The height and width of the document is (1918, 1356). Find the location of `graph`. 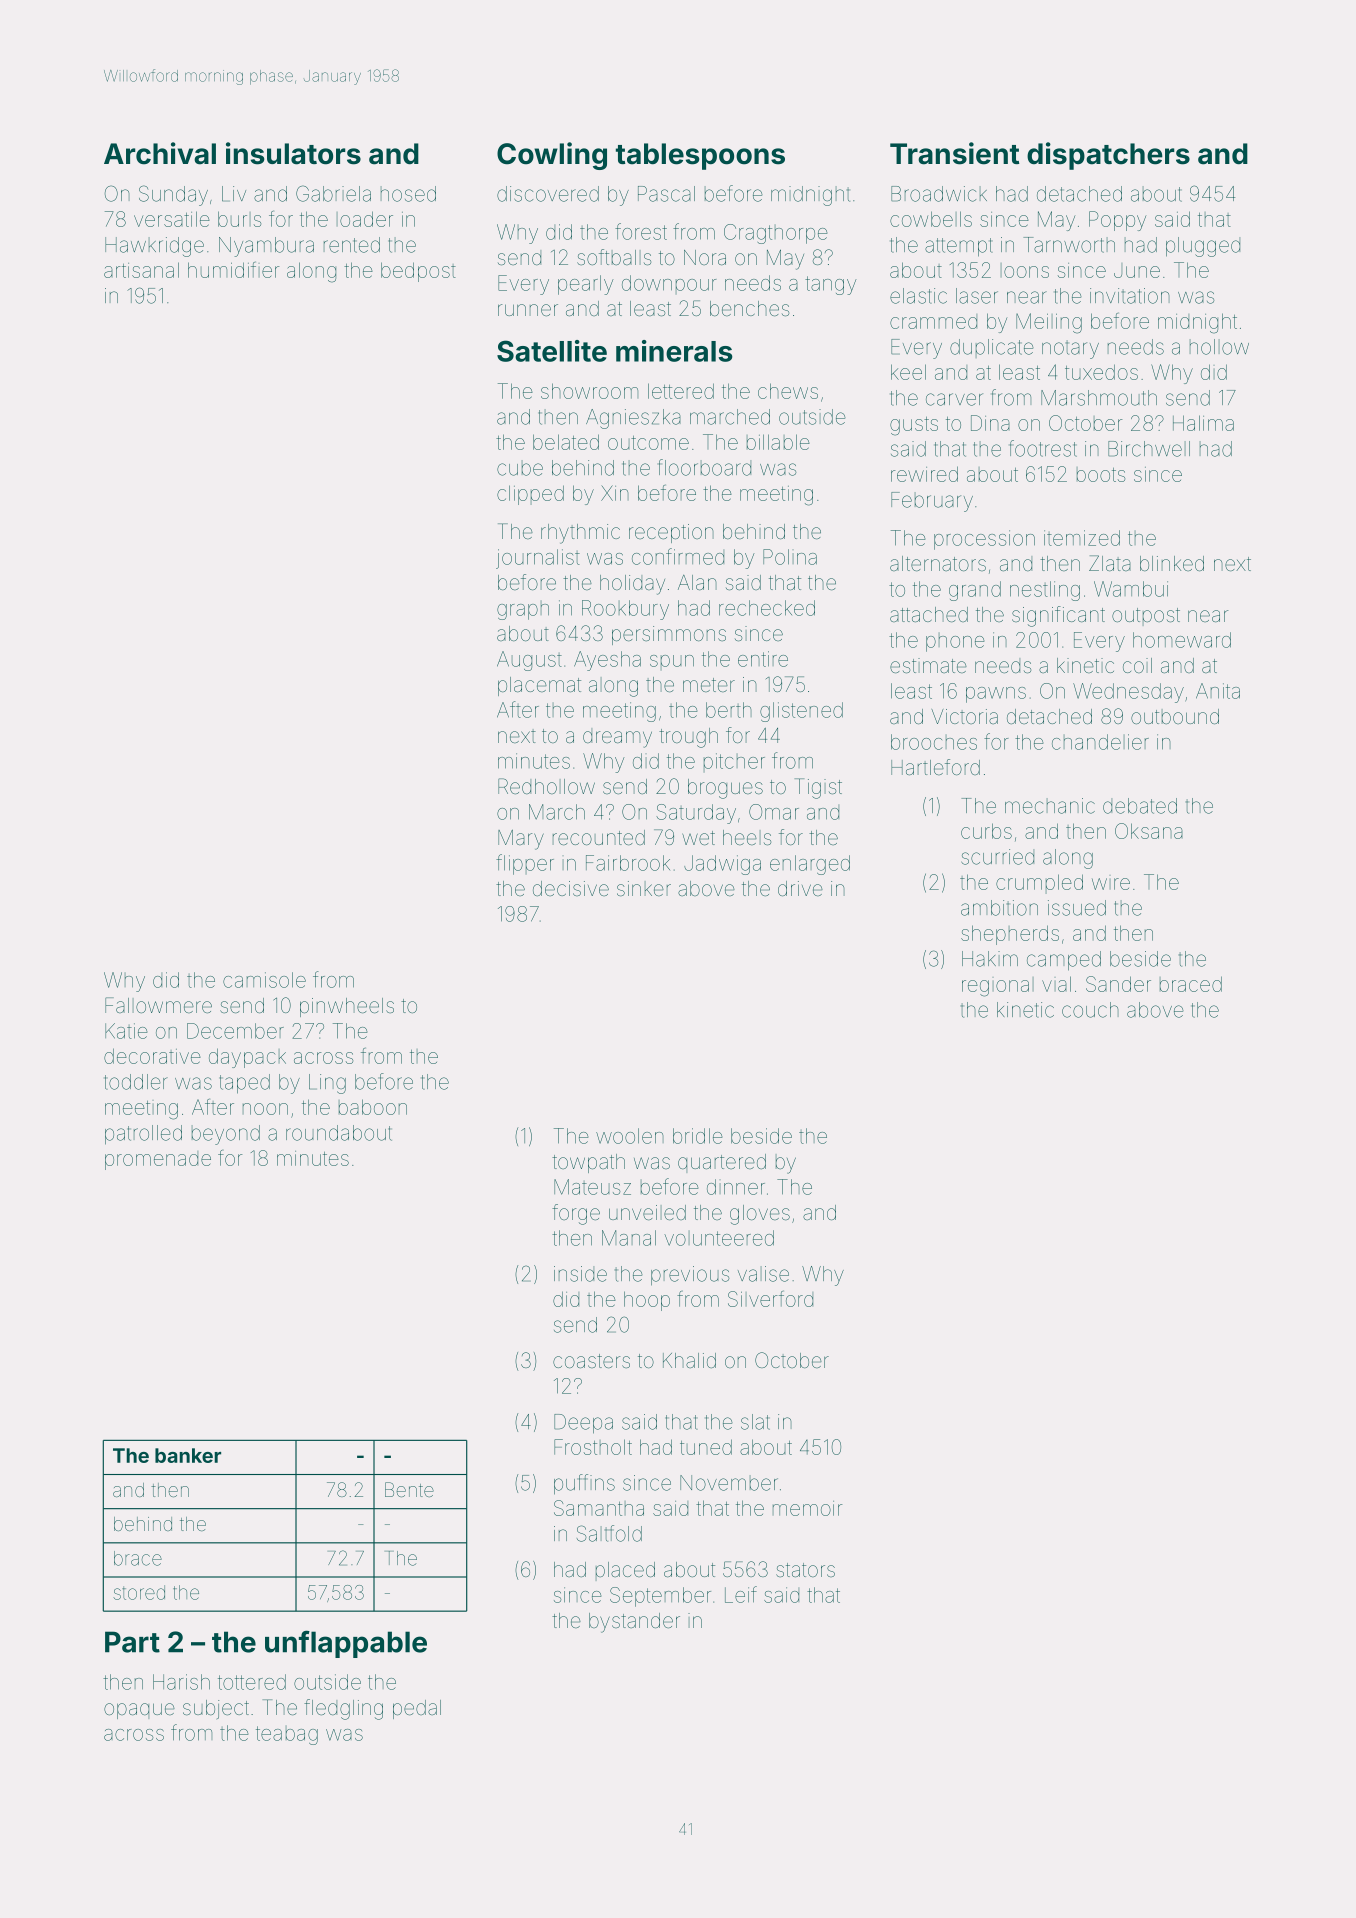

graph is located at coordinates (523, 610).
